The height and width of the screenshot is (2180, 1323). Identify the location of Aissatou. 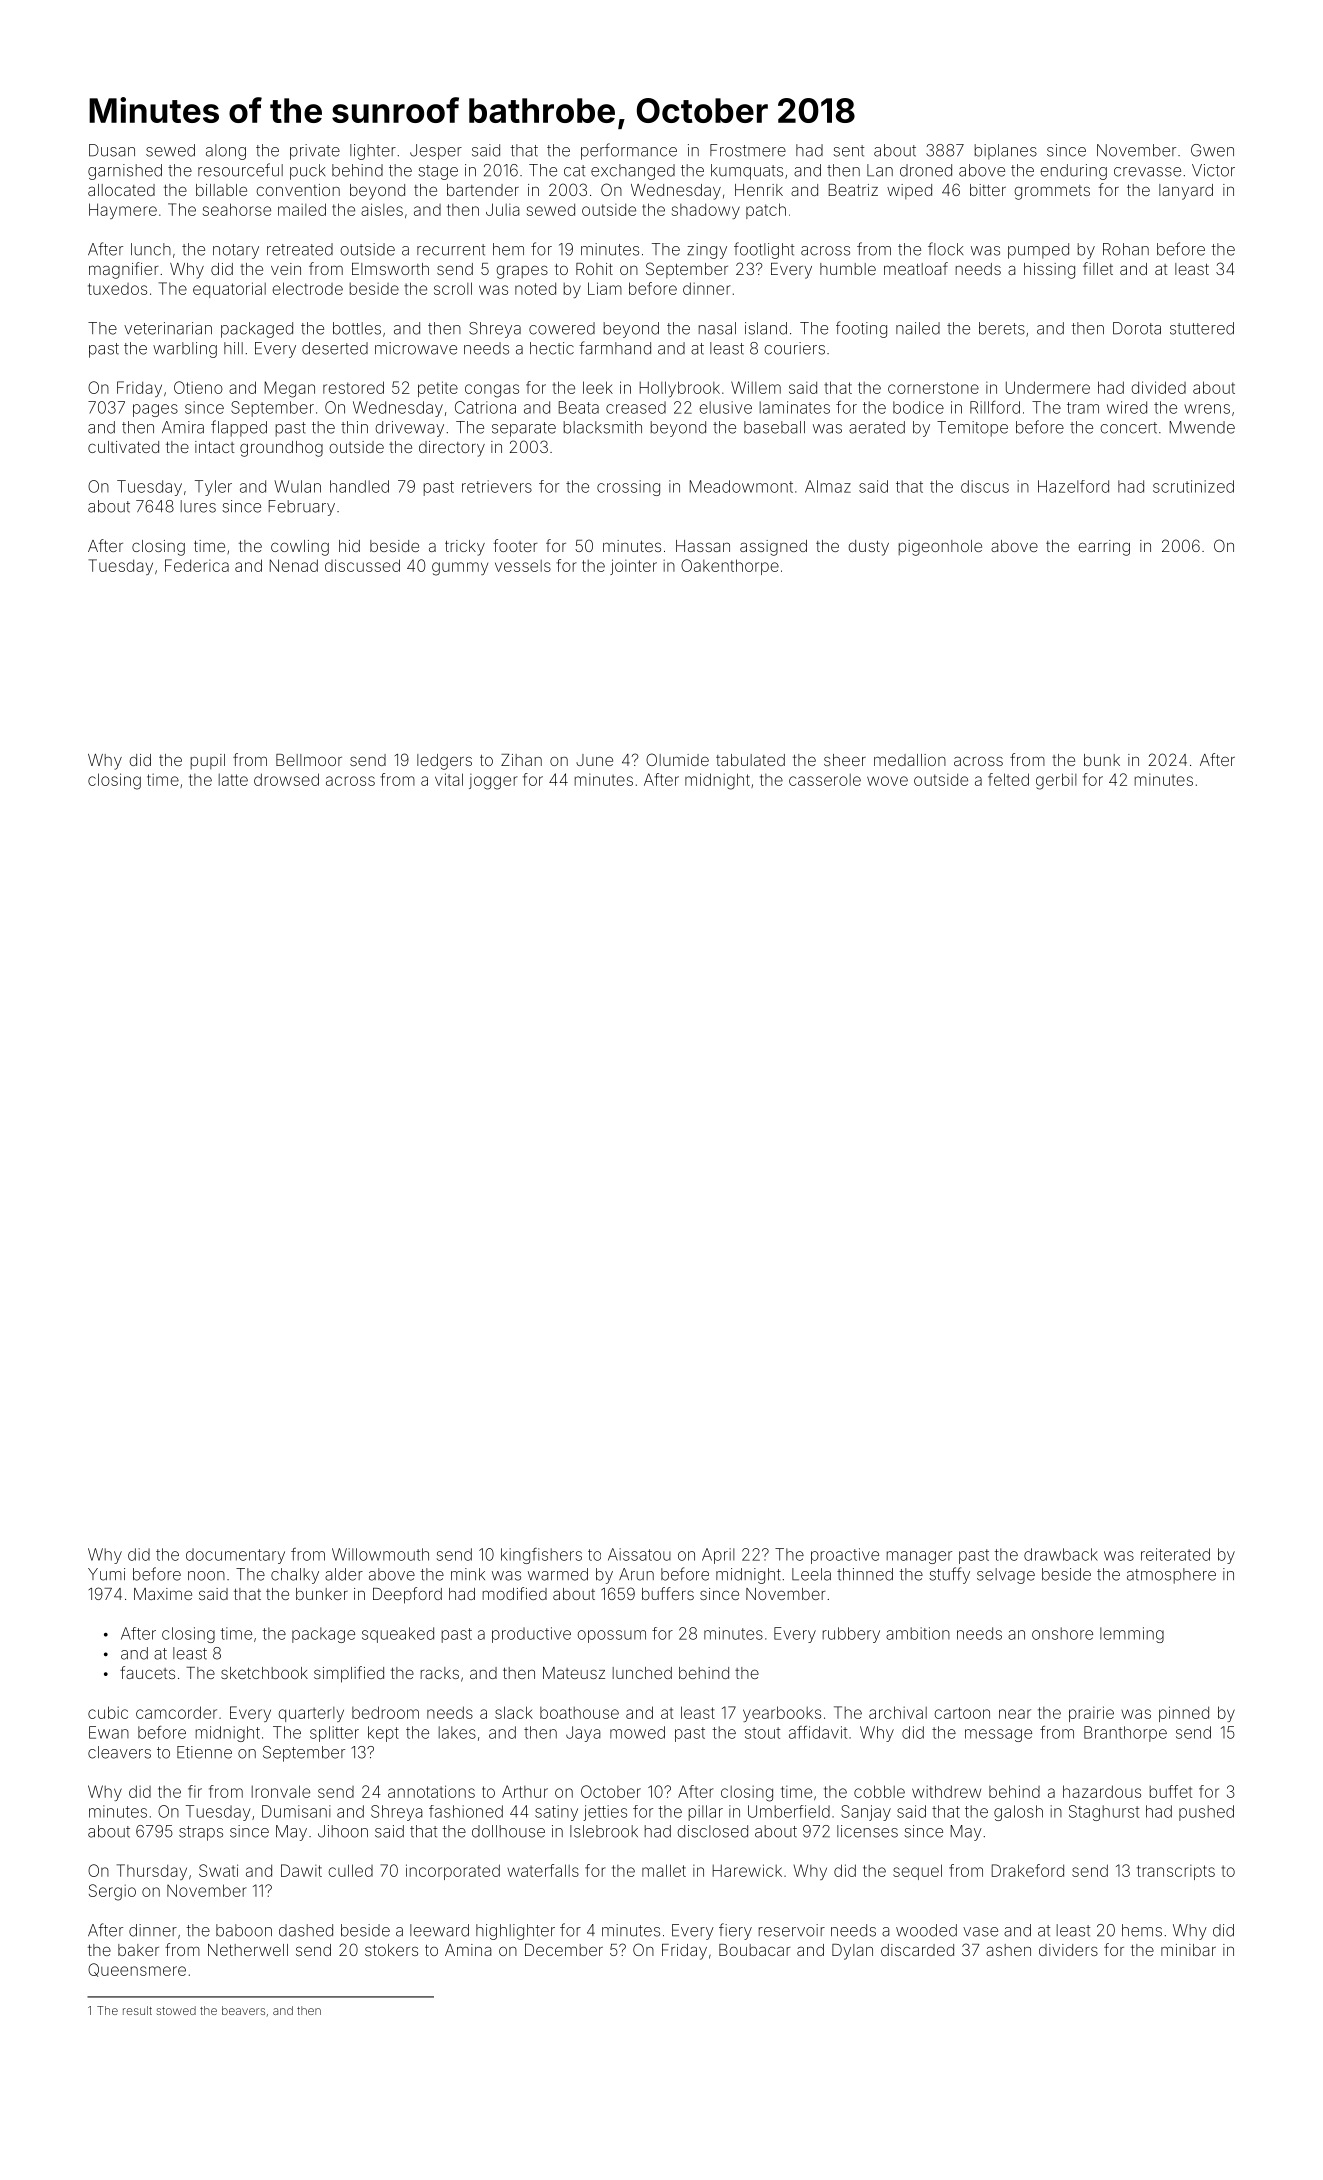
(639, 1554).
